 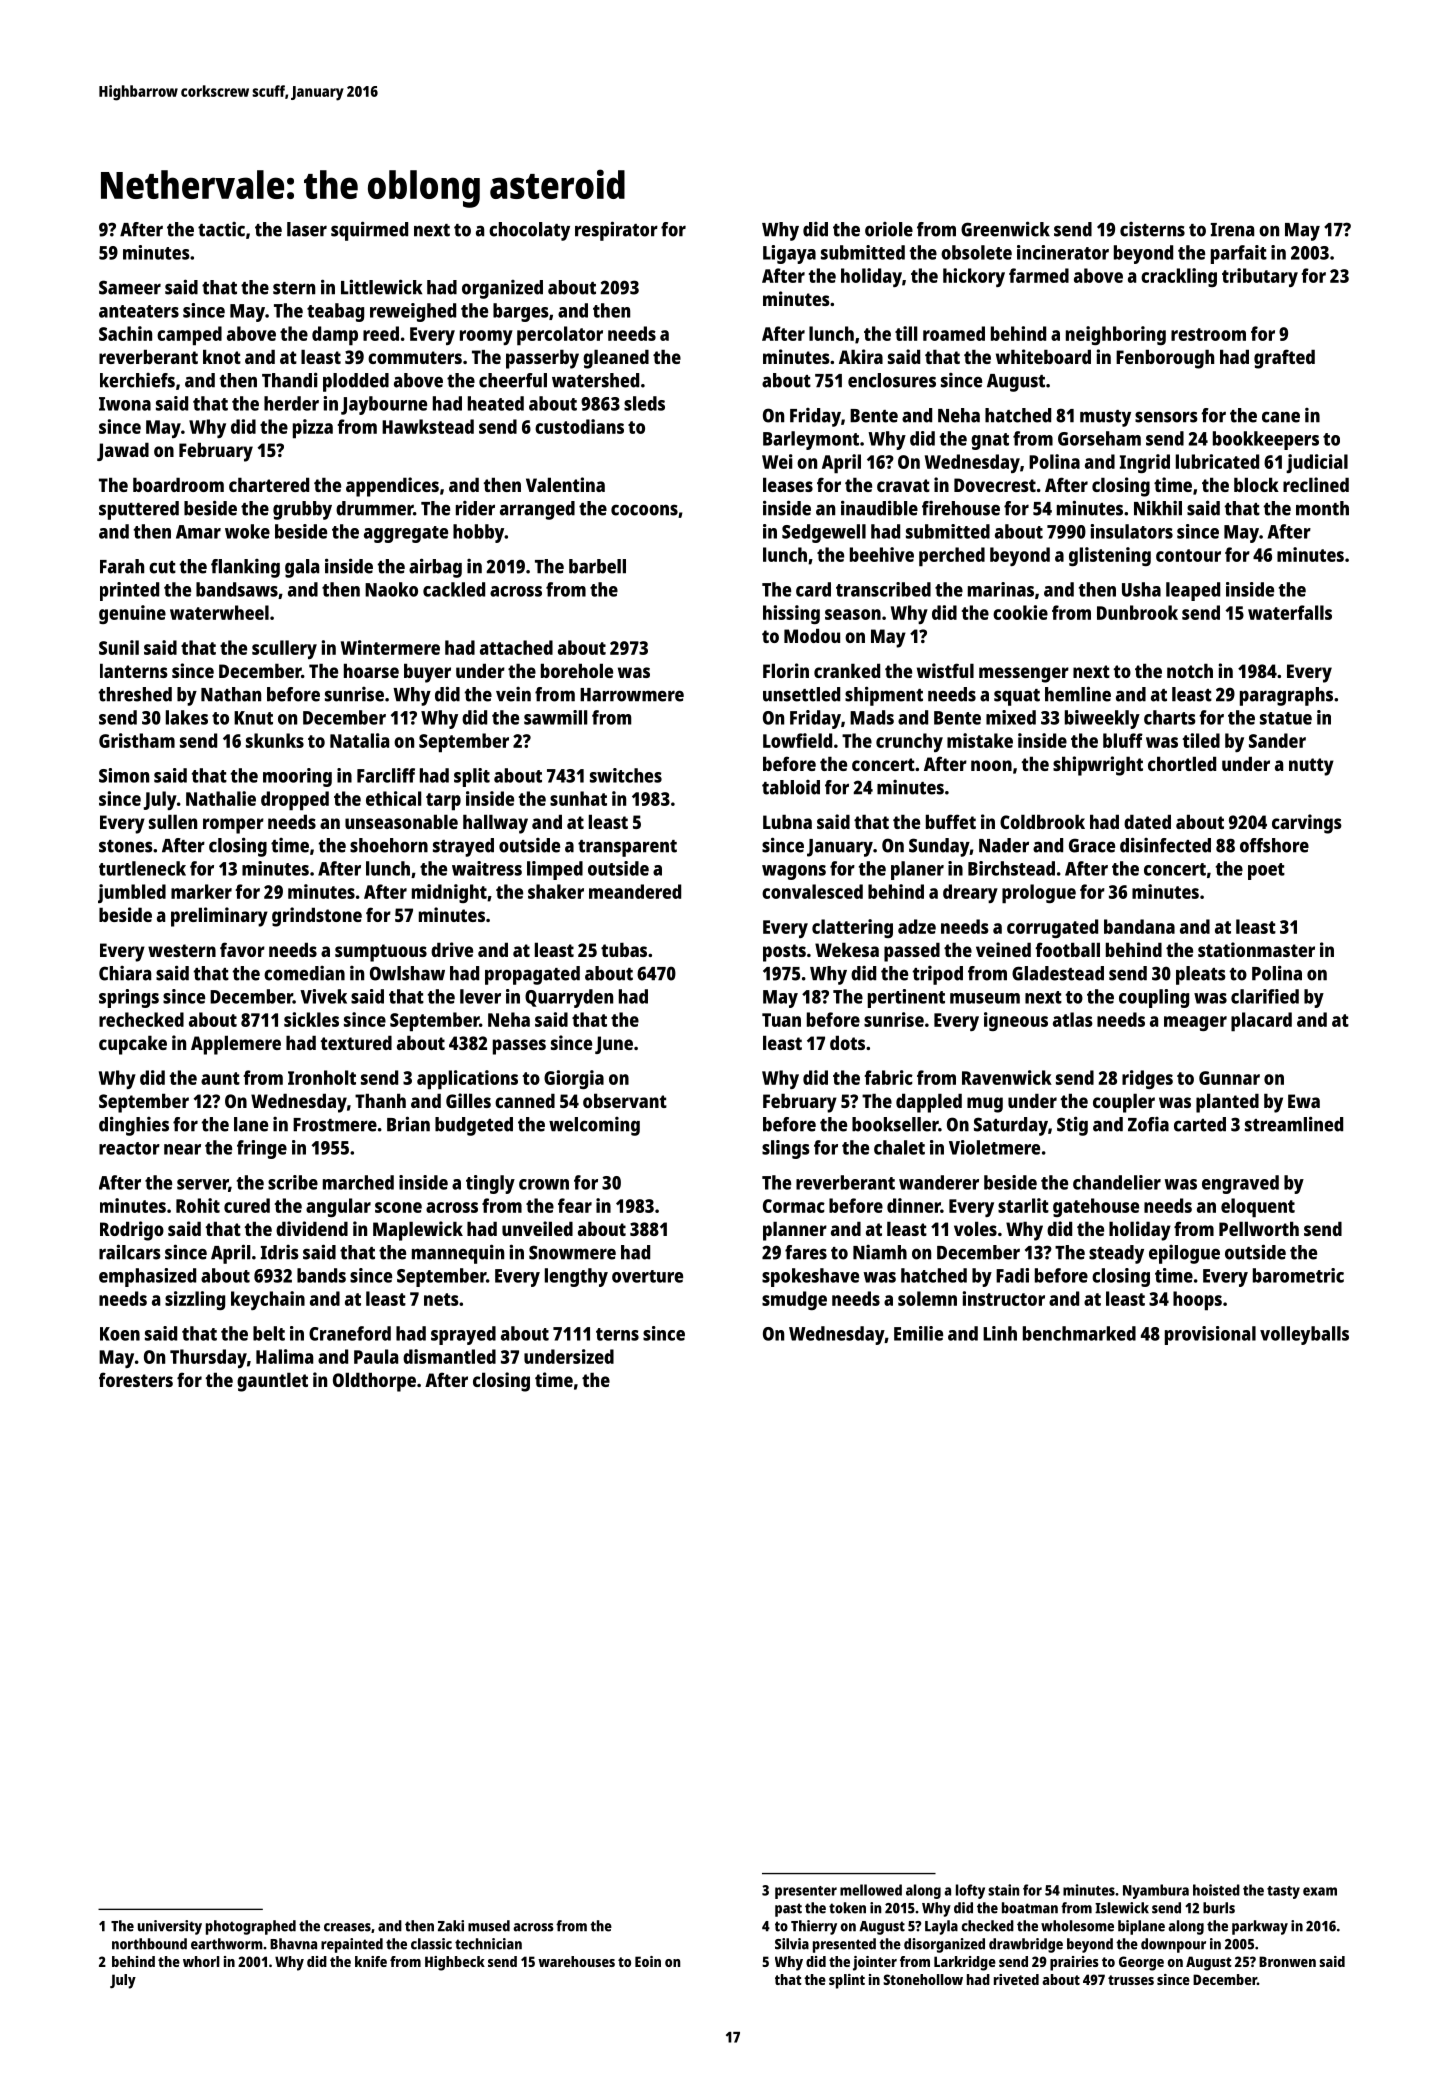 I want to click on knife, so click(x=371, y=1961).
